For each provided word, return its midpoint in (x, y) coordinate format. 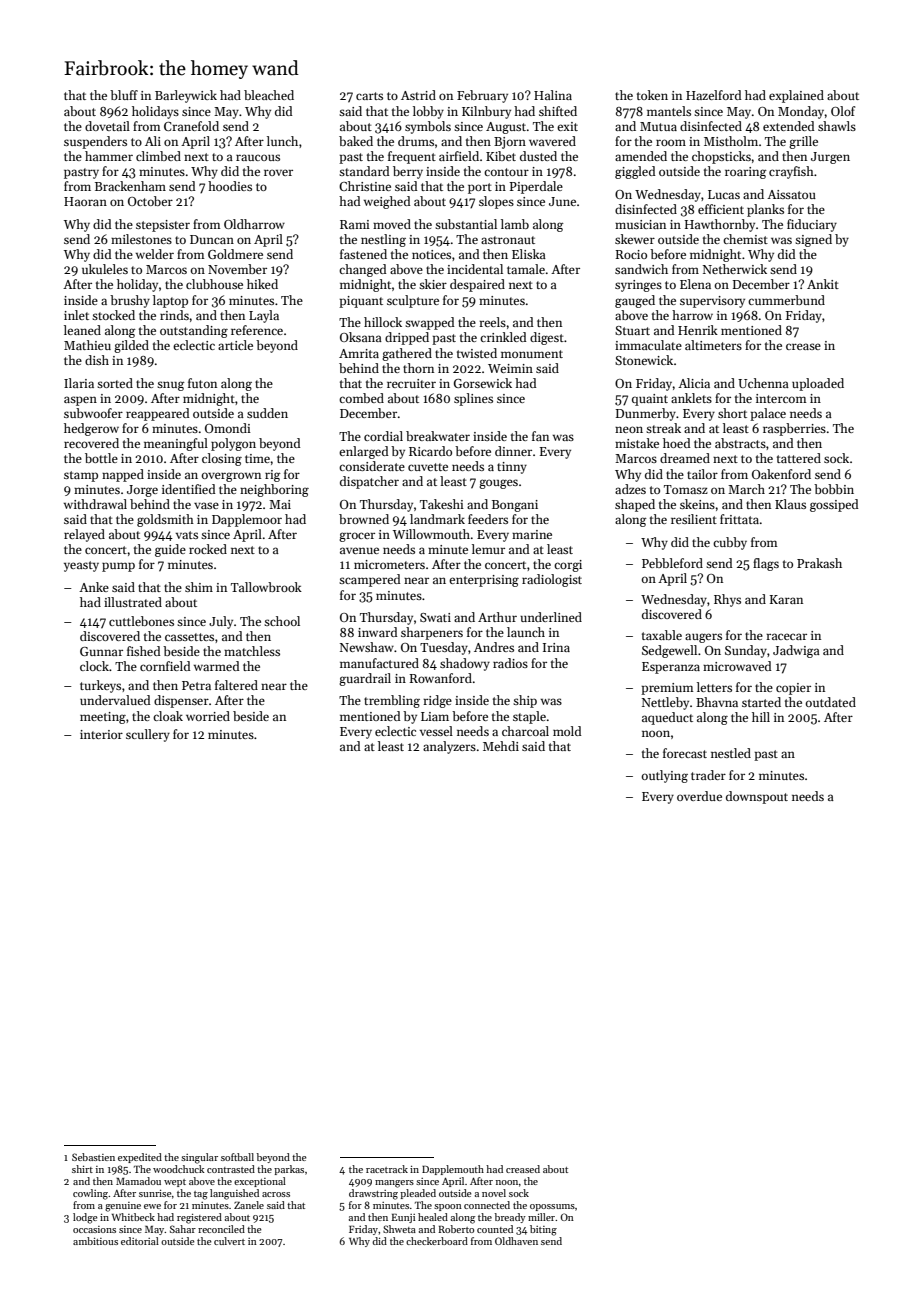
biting (543, 1230)
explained (796, 96)
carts (369, 96)
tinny (512, 468)
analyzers (449, 747)
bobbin (834, 489)
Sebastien (93, 1157)
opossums (552, 1207)
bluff (124, 95)
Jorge (142, 491)
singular (199, 1158)
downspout (757, 797)
